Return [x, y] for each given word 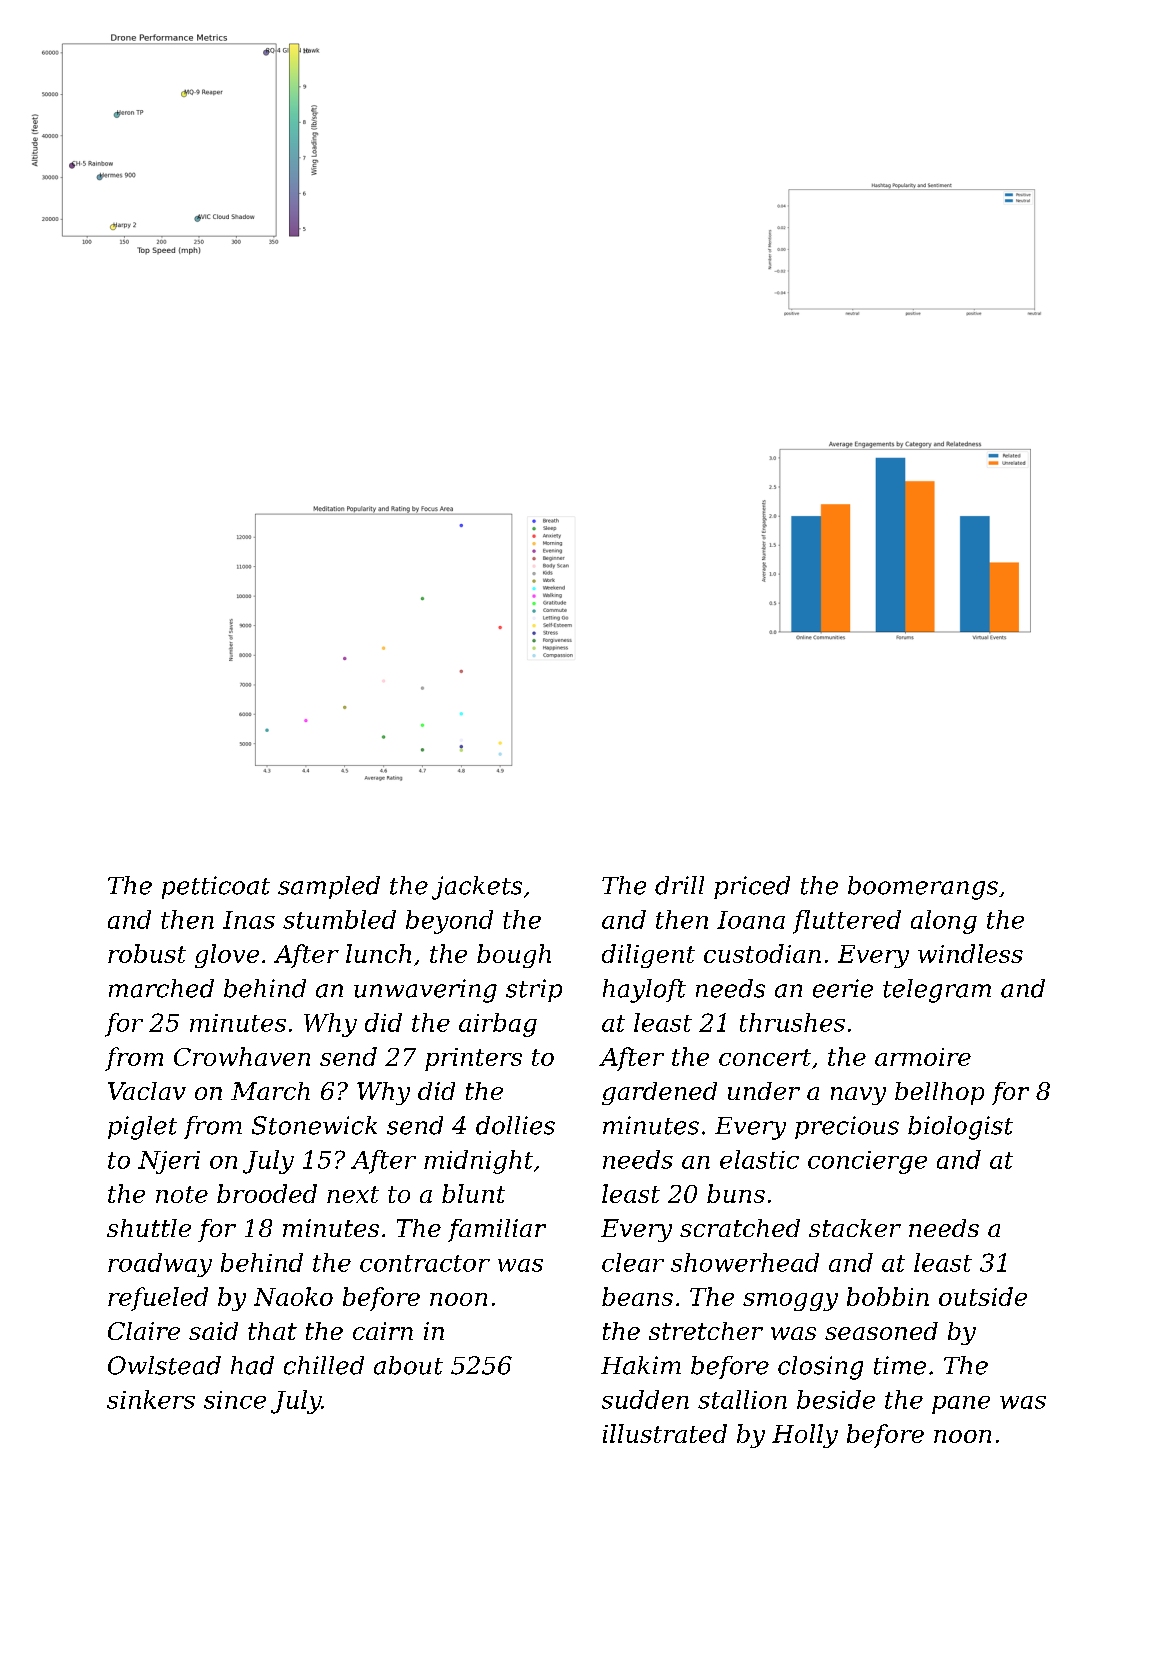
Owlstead [164, 1365]
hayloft [644, 991]
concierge [867, 1162]
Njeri [169, 1162]
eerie [843, 988]
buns [736, 1193]
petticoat [216, 887]
